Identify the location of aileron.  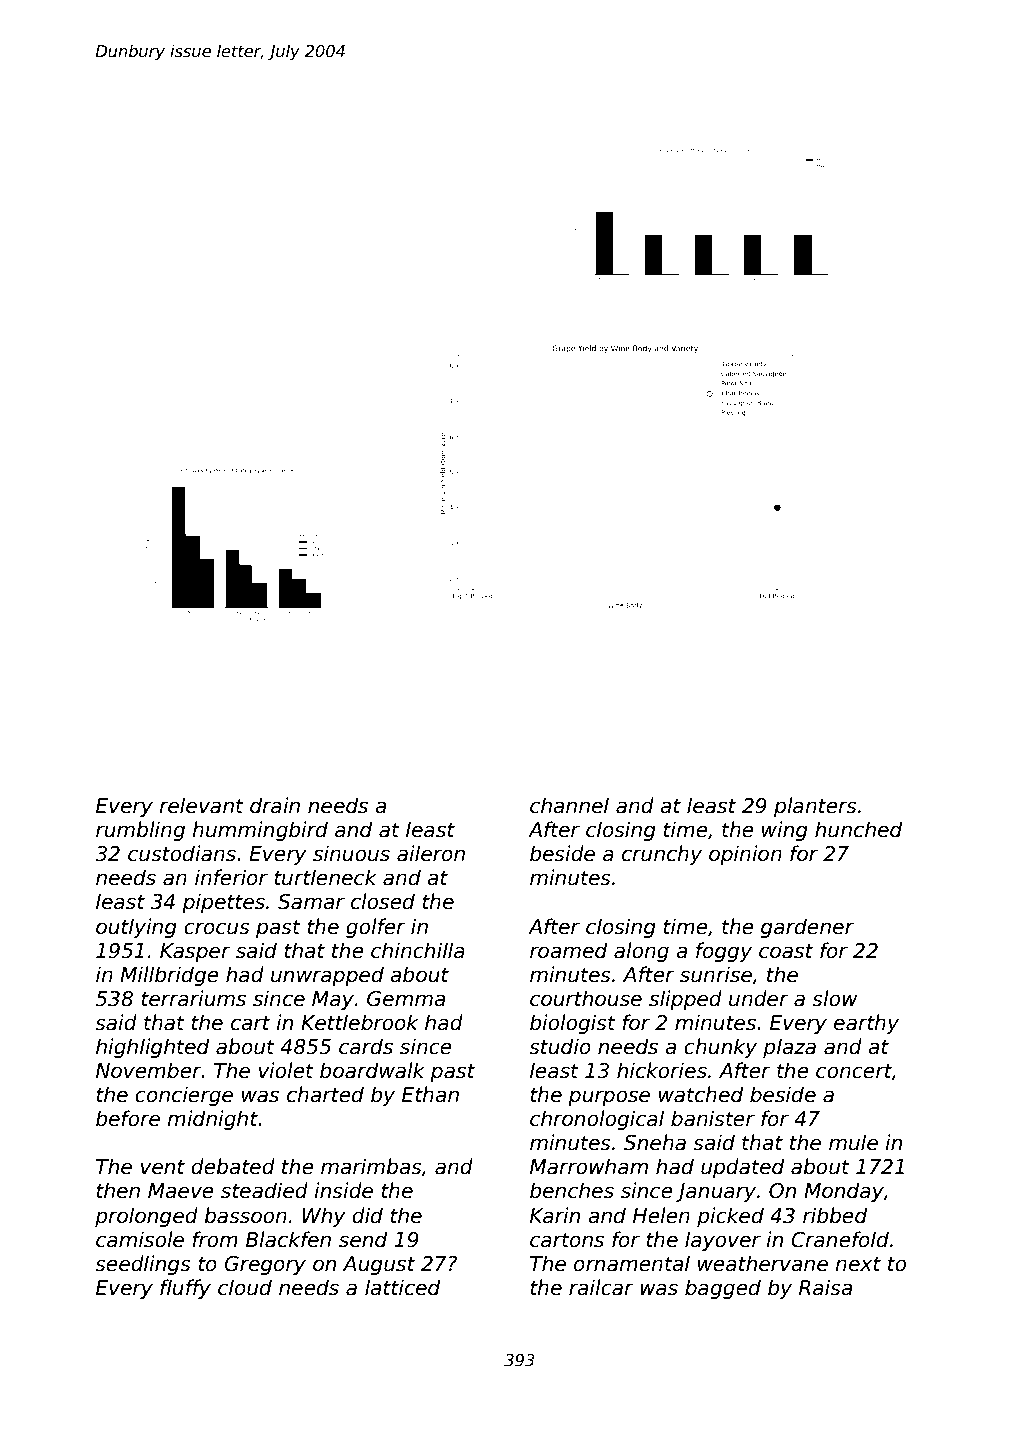
(431, 853).
